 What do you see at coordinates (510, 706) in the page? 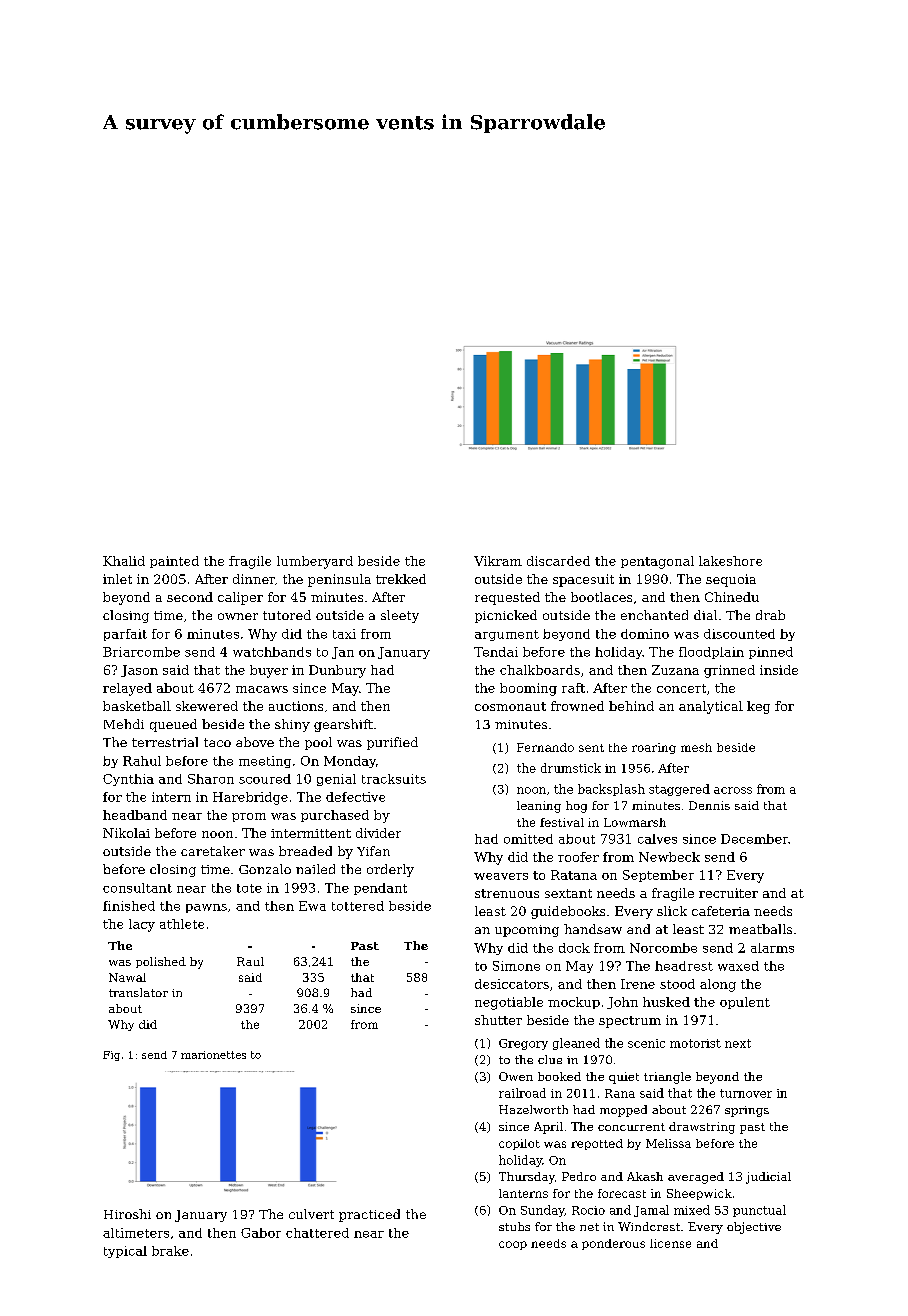
I see `cosmonaut` at bounding box center [510, 706].
